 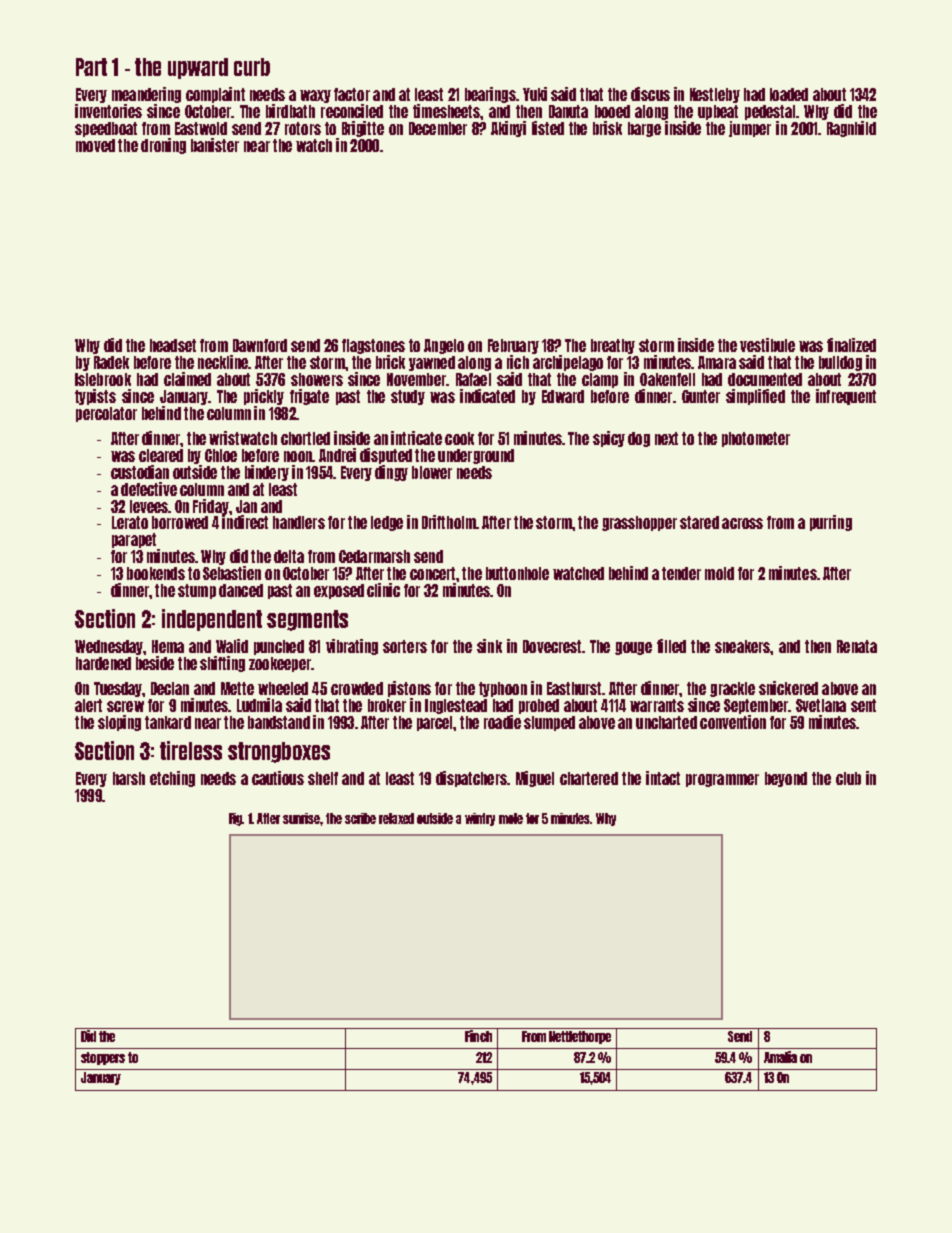 I want to click on mole, so click(x=511, y=818).
